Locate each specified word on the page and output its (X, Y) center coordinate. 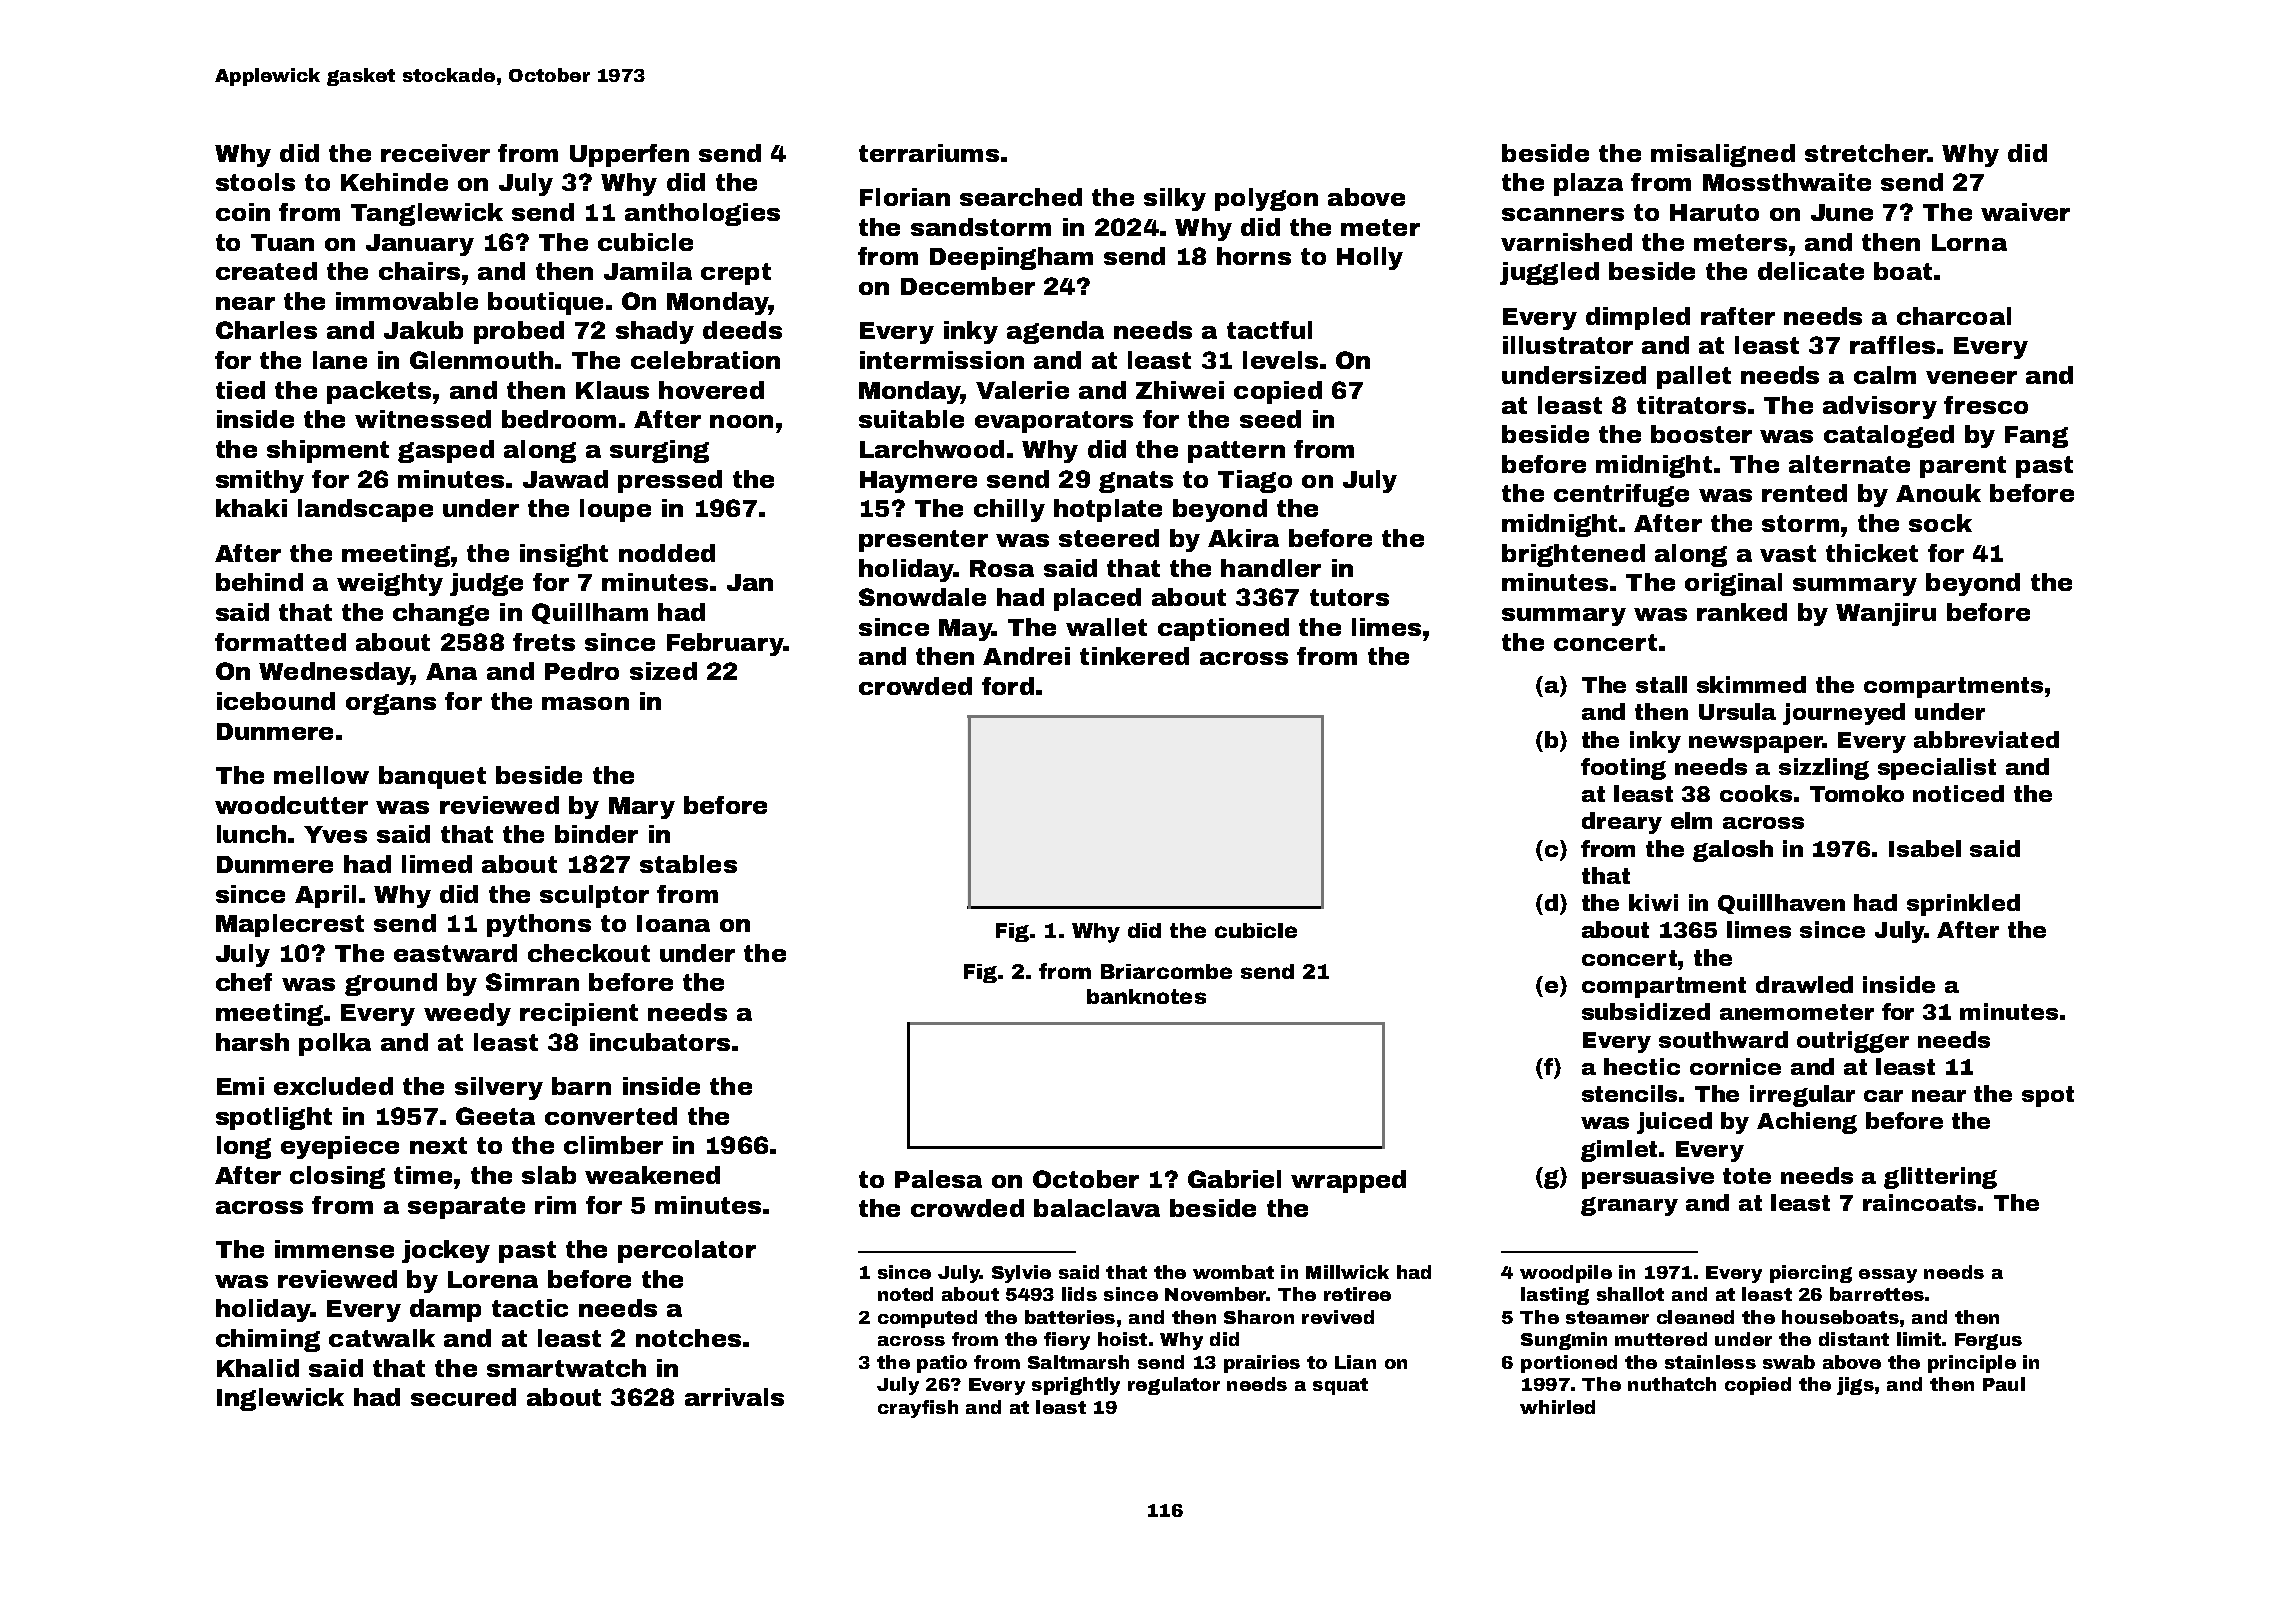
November (1215, 1294)
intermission (942, 360)
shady (655, 332)
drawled (1804, 984)
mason (585, 703)
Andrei (1026, 656)
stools (255, 182)
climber (613, 1145)
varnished (1566, 242)
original (1733, 584)
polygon (1266, 199)
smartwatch (566, 1368)
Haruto (1714, 212)
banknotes (1146, 996)
